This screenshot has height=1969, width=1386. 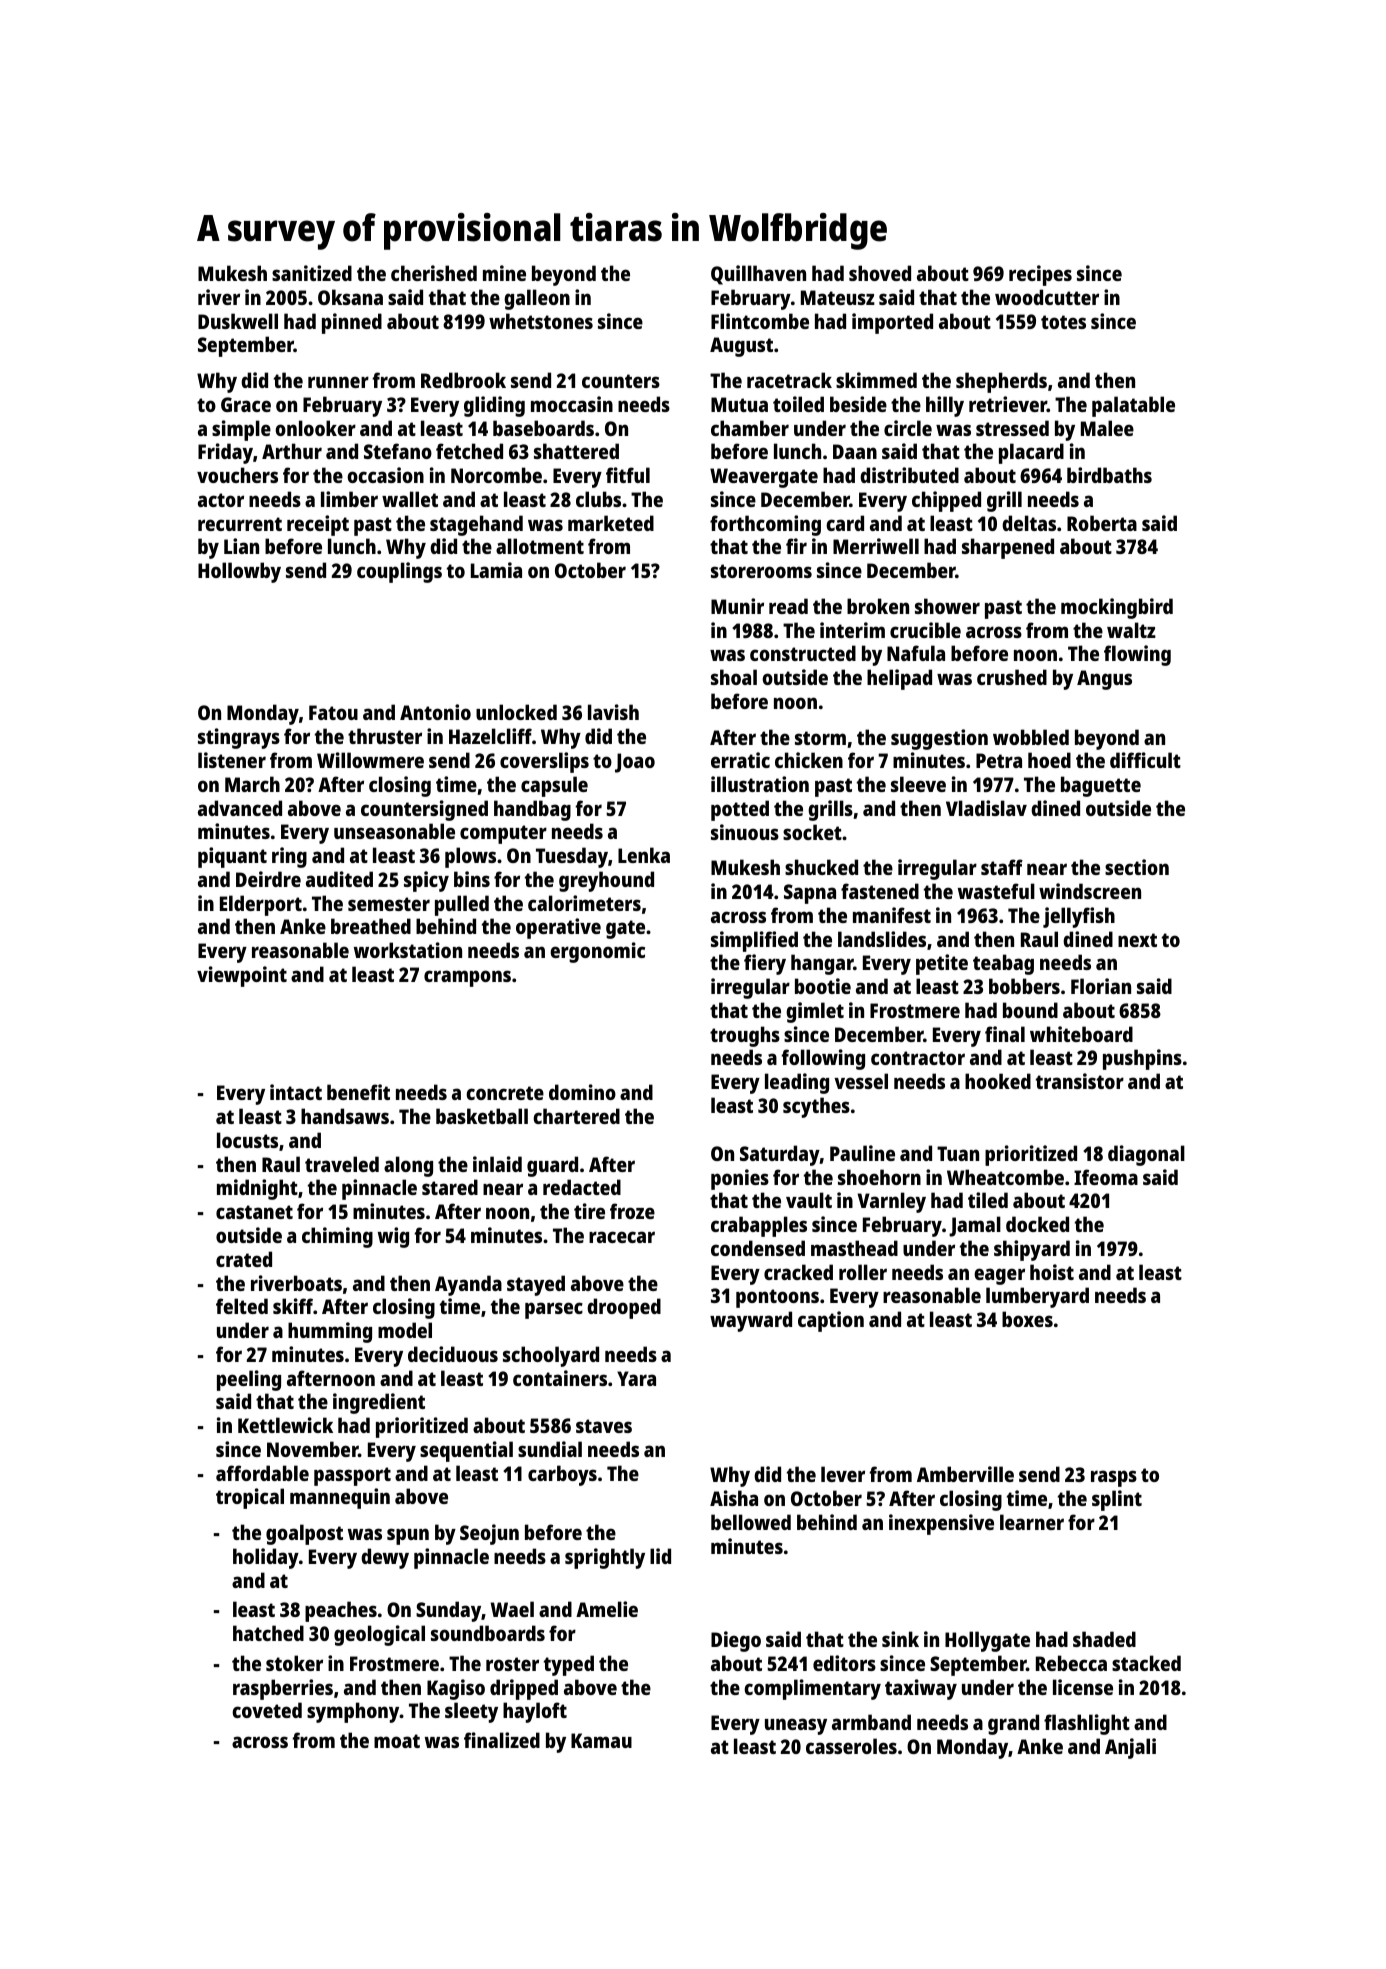 What do you see at coordinates (572, 404) in the screenshot?
I see `moccasin` at bounding box center [572, 404].
